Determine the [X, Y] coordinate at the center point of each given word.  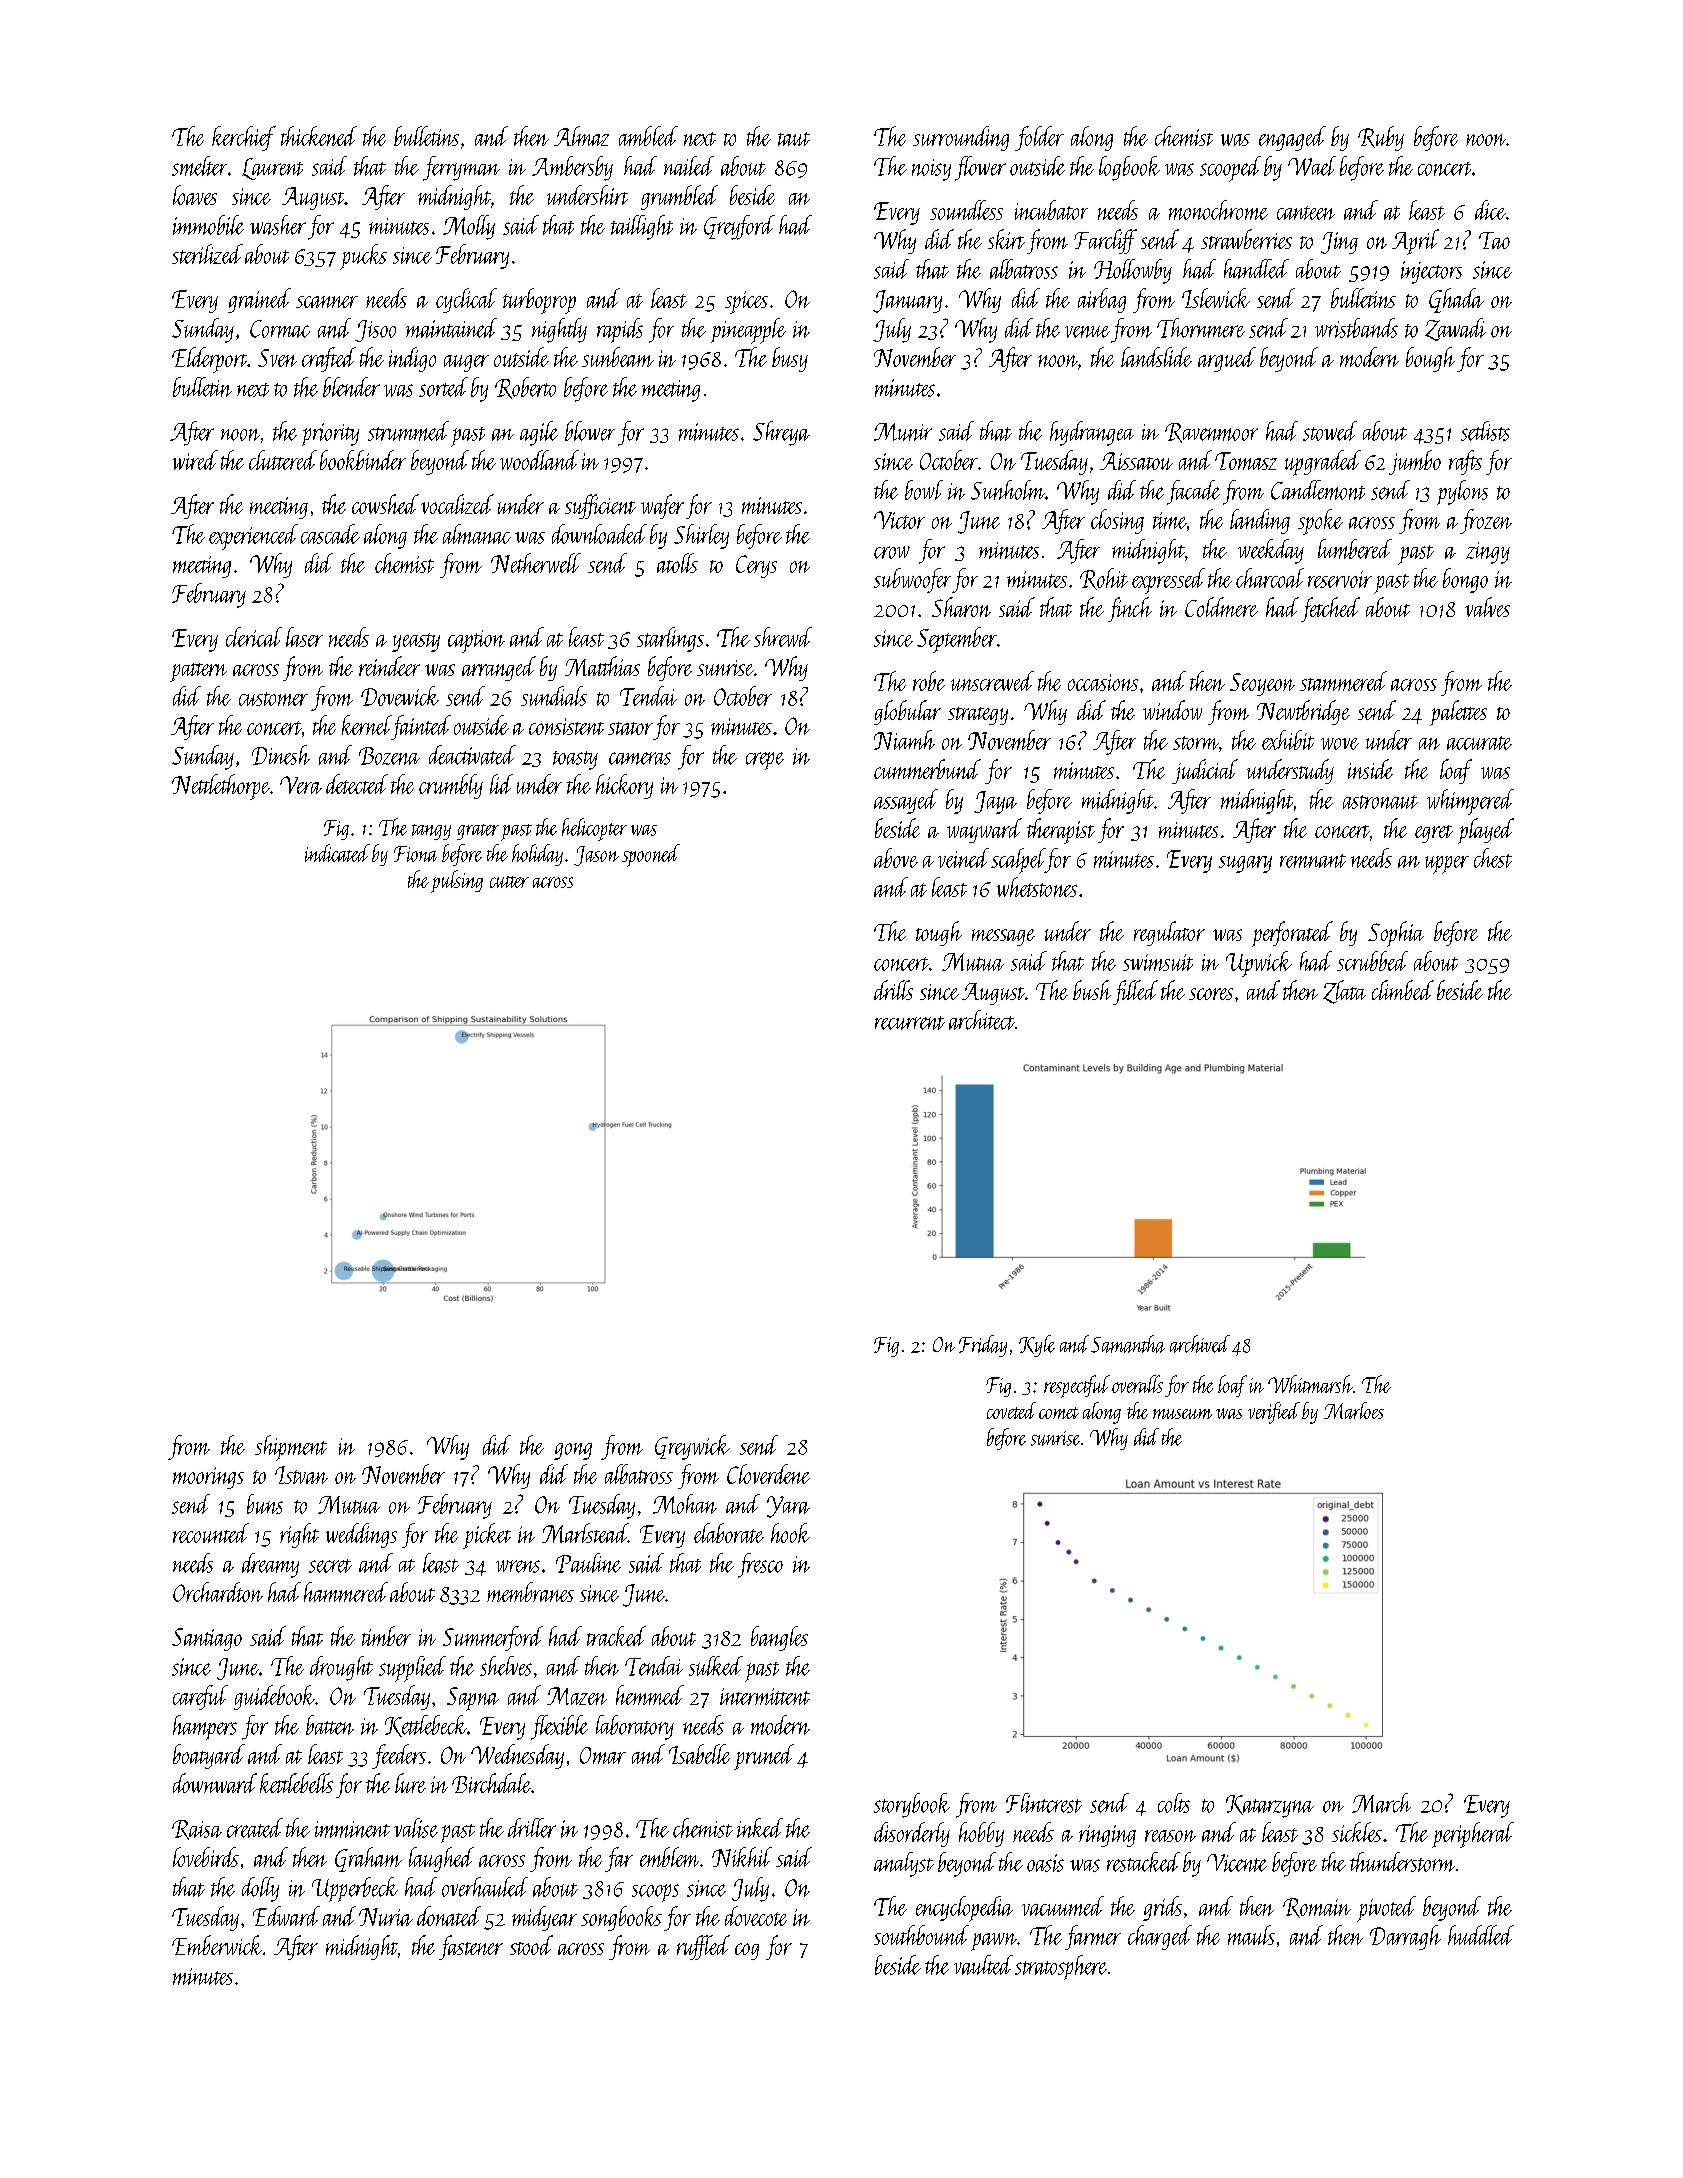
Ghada [1456, 300]
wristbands [1356, 328]
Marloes [1354, 1410]
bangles [779, 1638]
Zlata [1344, 992]
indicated [337, 853]
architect [982, 1020]
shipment [291, 1448]
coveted [1011, 1410]
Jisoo [375, 331]
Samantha [1128, 1344]
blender [351, 387]
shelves [506, 1666]
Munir [903, 432]
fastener [471, 1947]
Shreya [781, 433]
